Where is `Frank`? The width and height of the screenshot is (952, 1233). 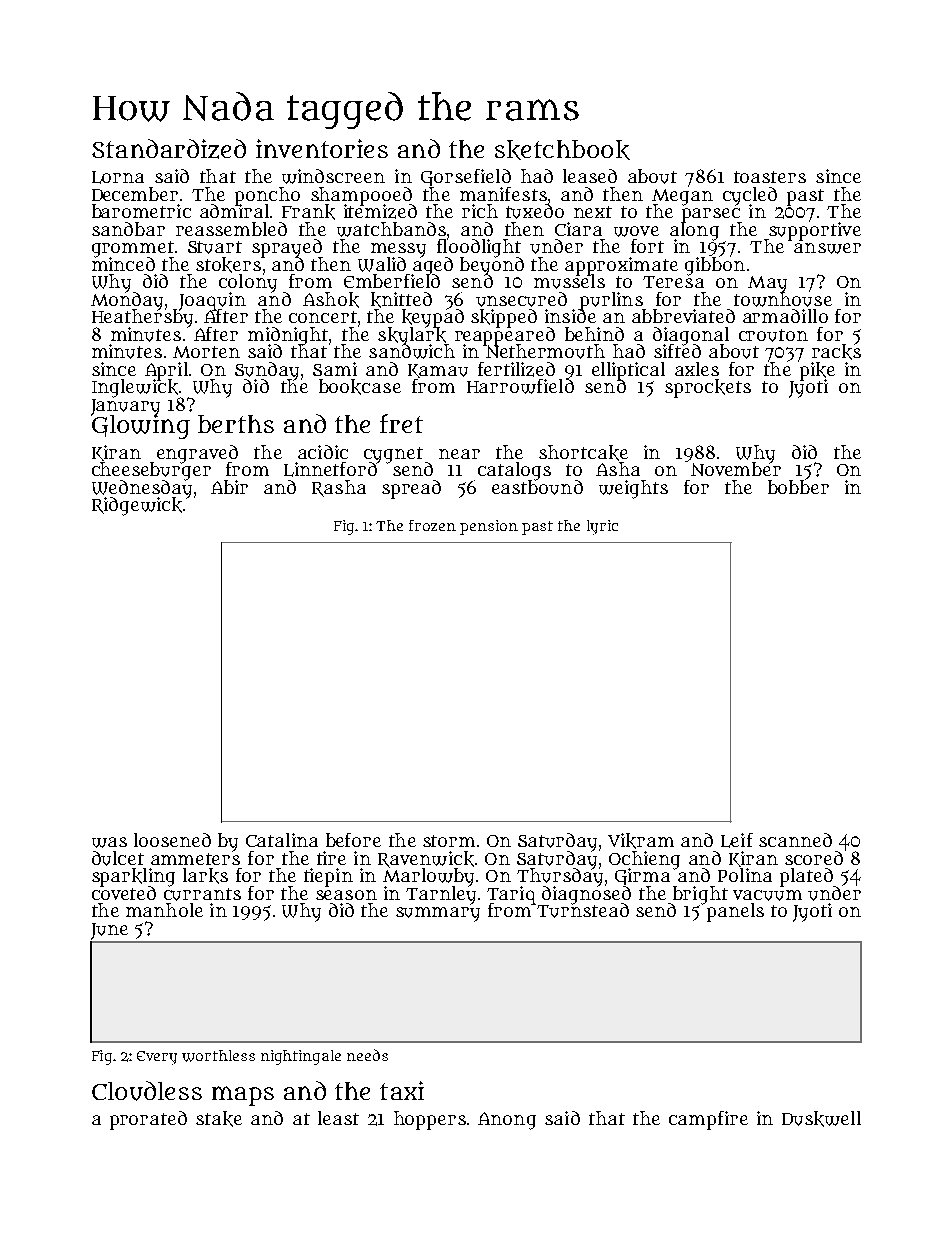
Frank is located at coordinates (308, 212).
